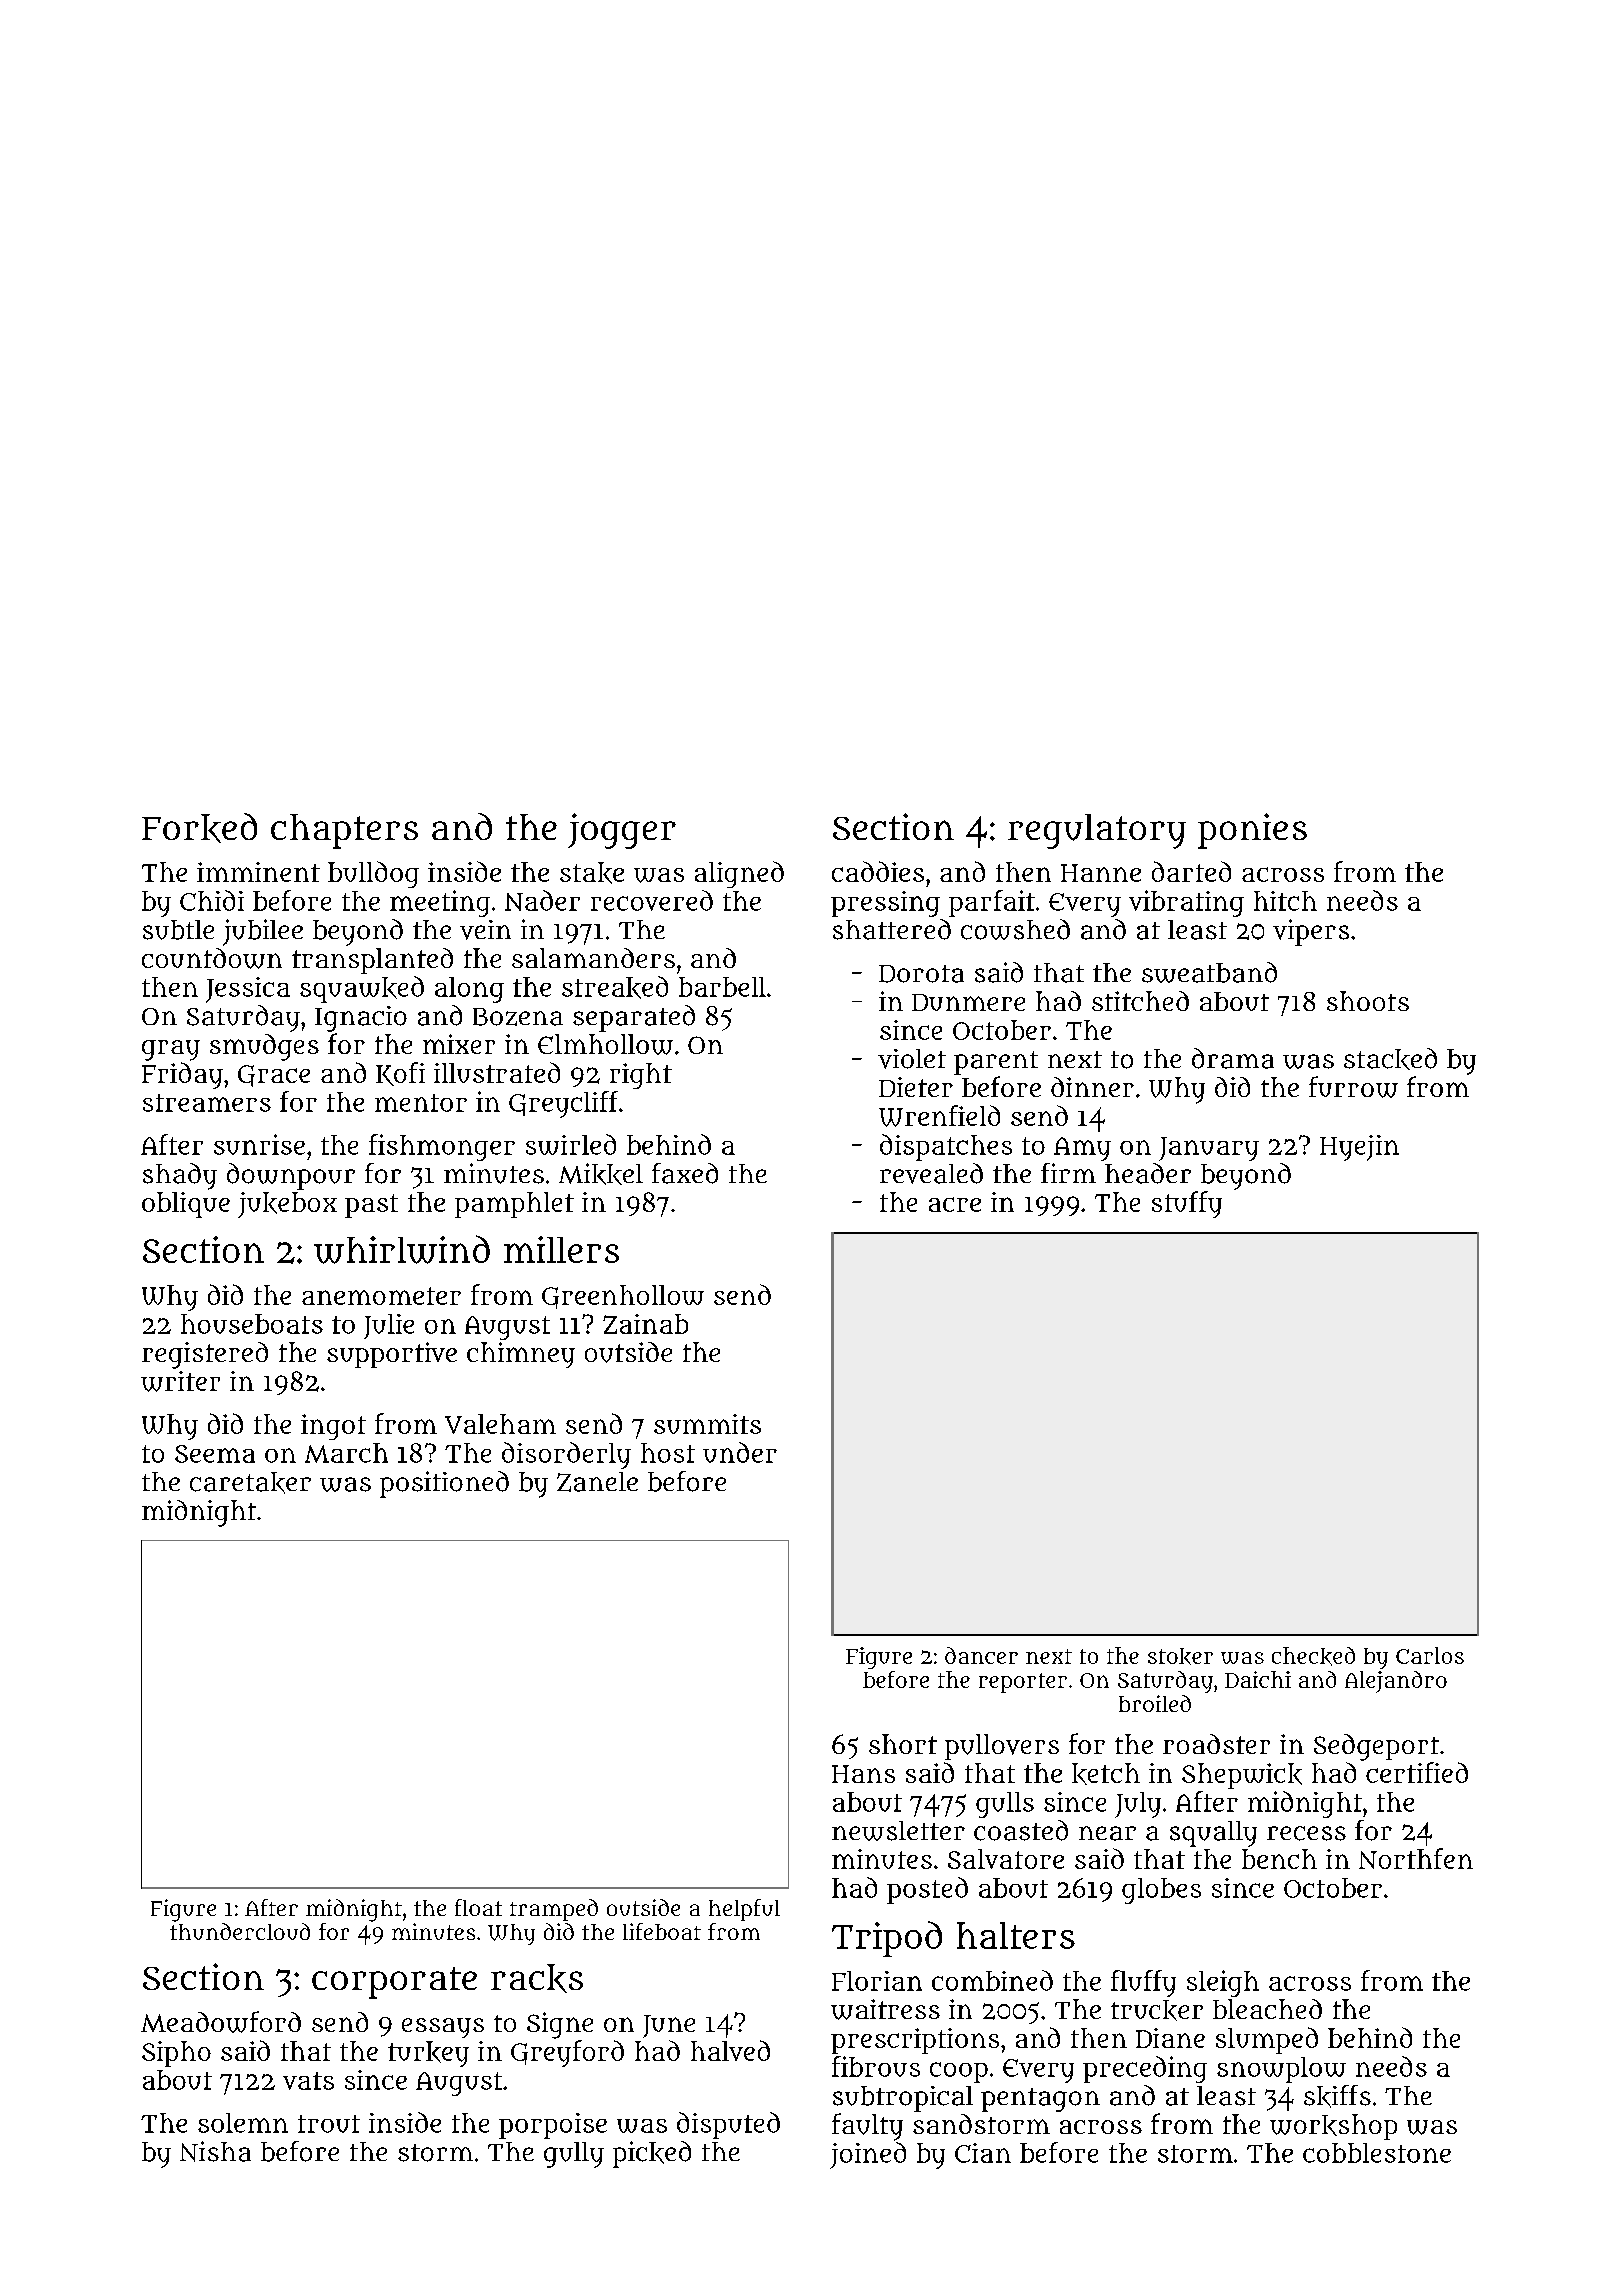  Describe the element at coordinates (478, 1907) in the document. I see `float` at that location.
